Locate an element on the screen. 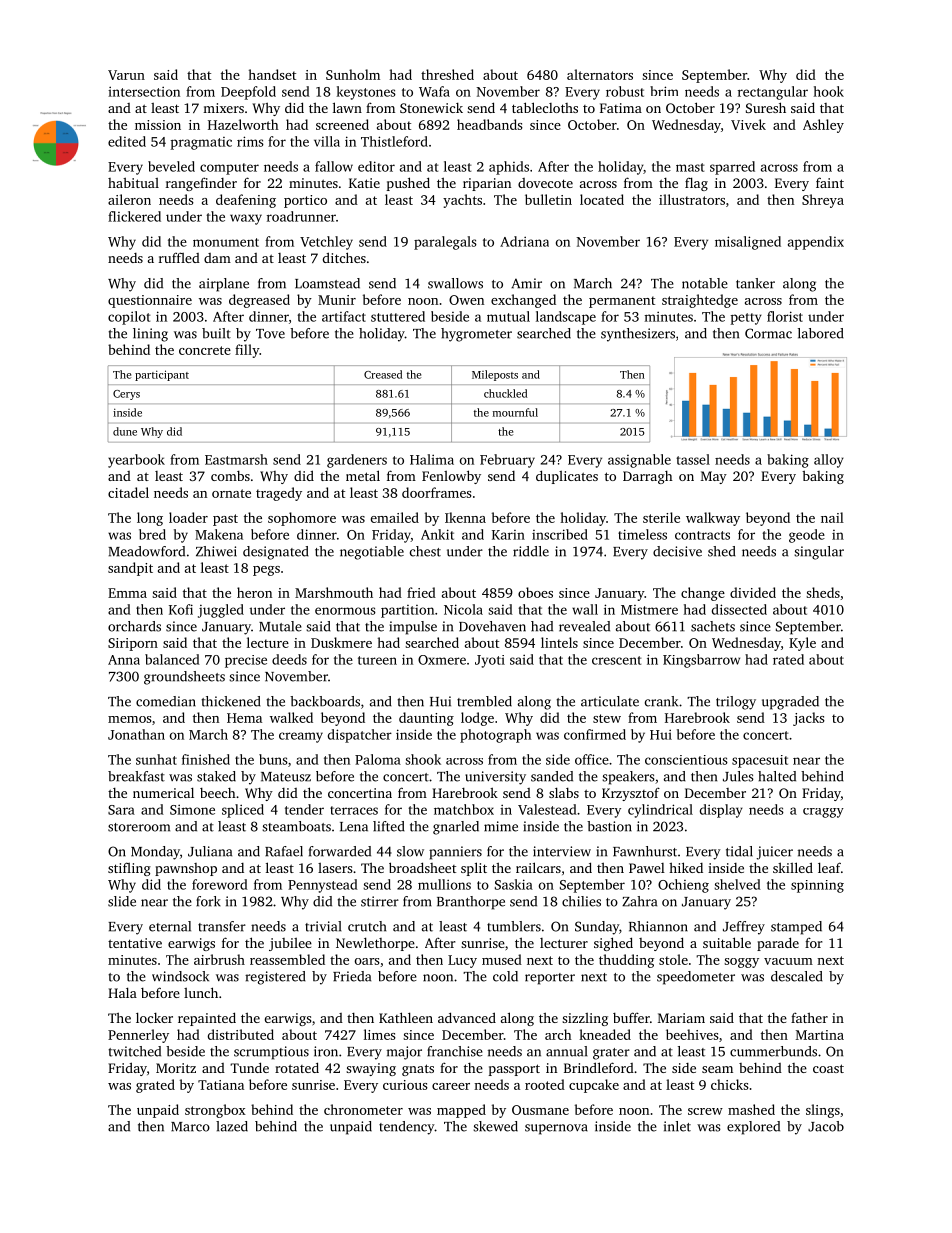  Moritz is located at coordinates (176, 1068).
